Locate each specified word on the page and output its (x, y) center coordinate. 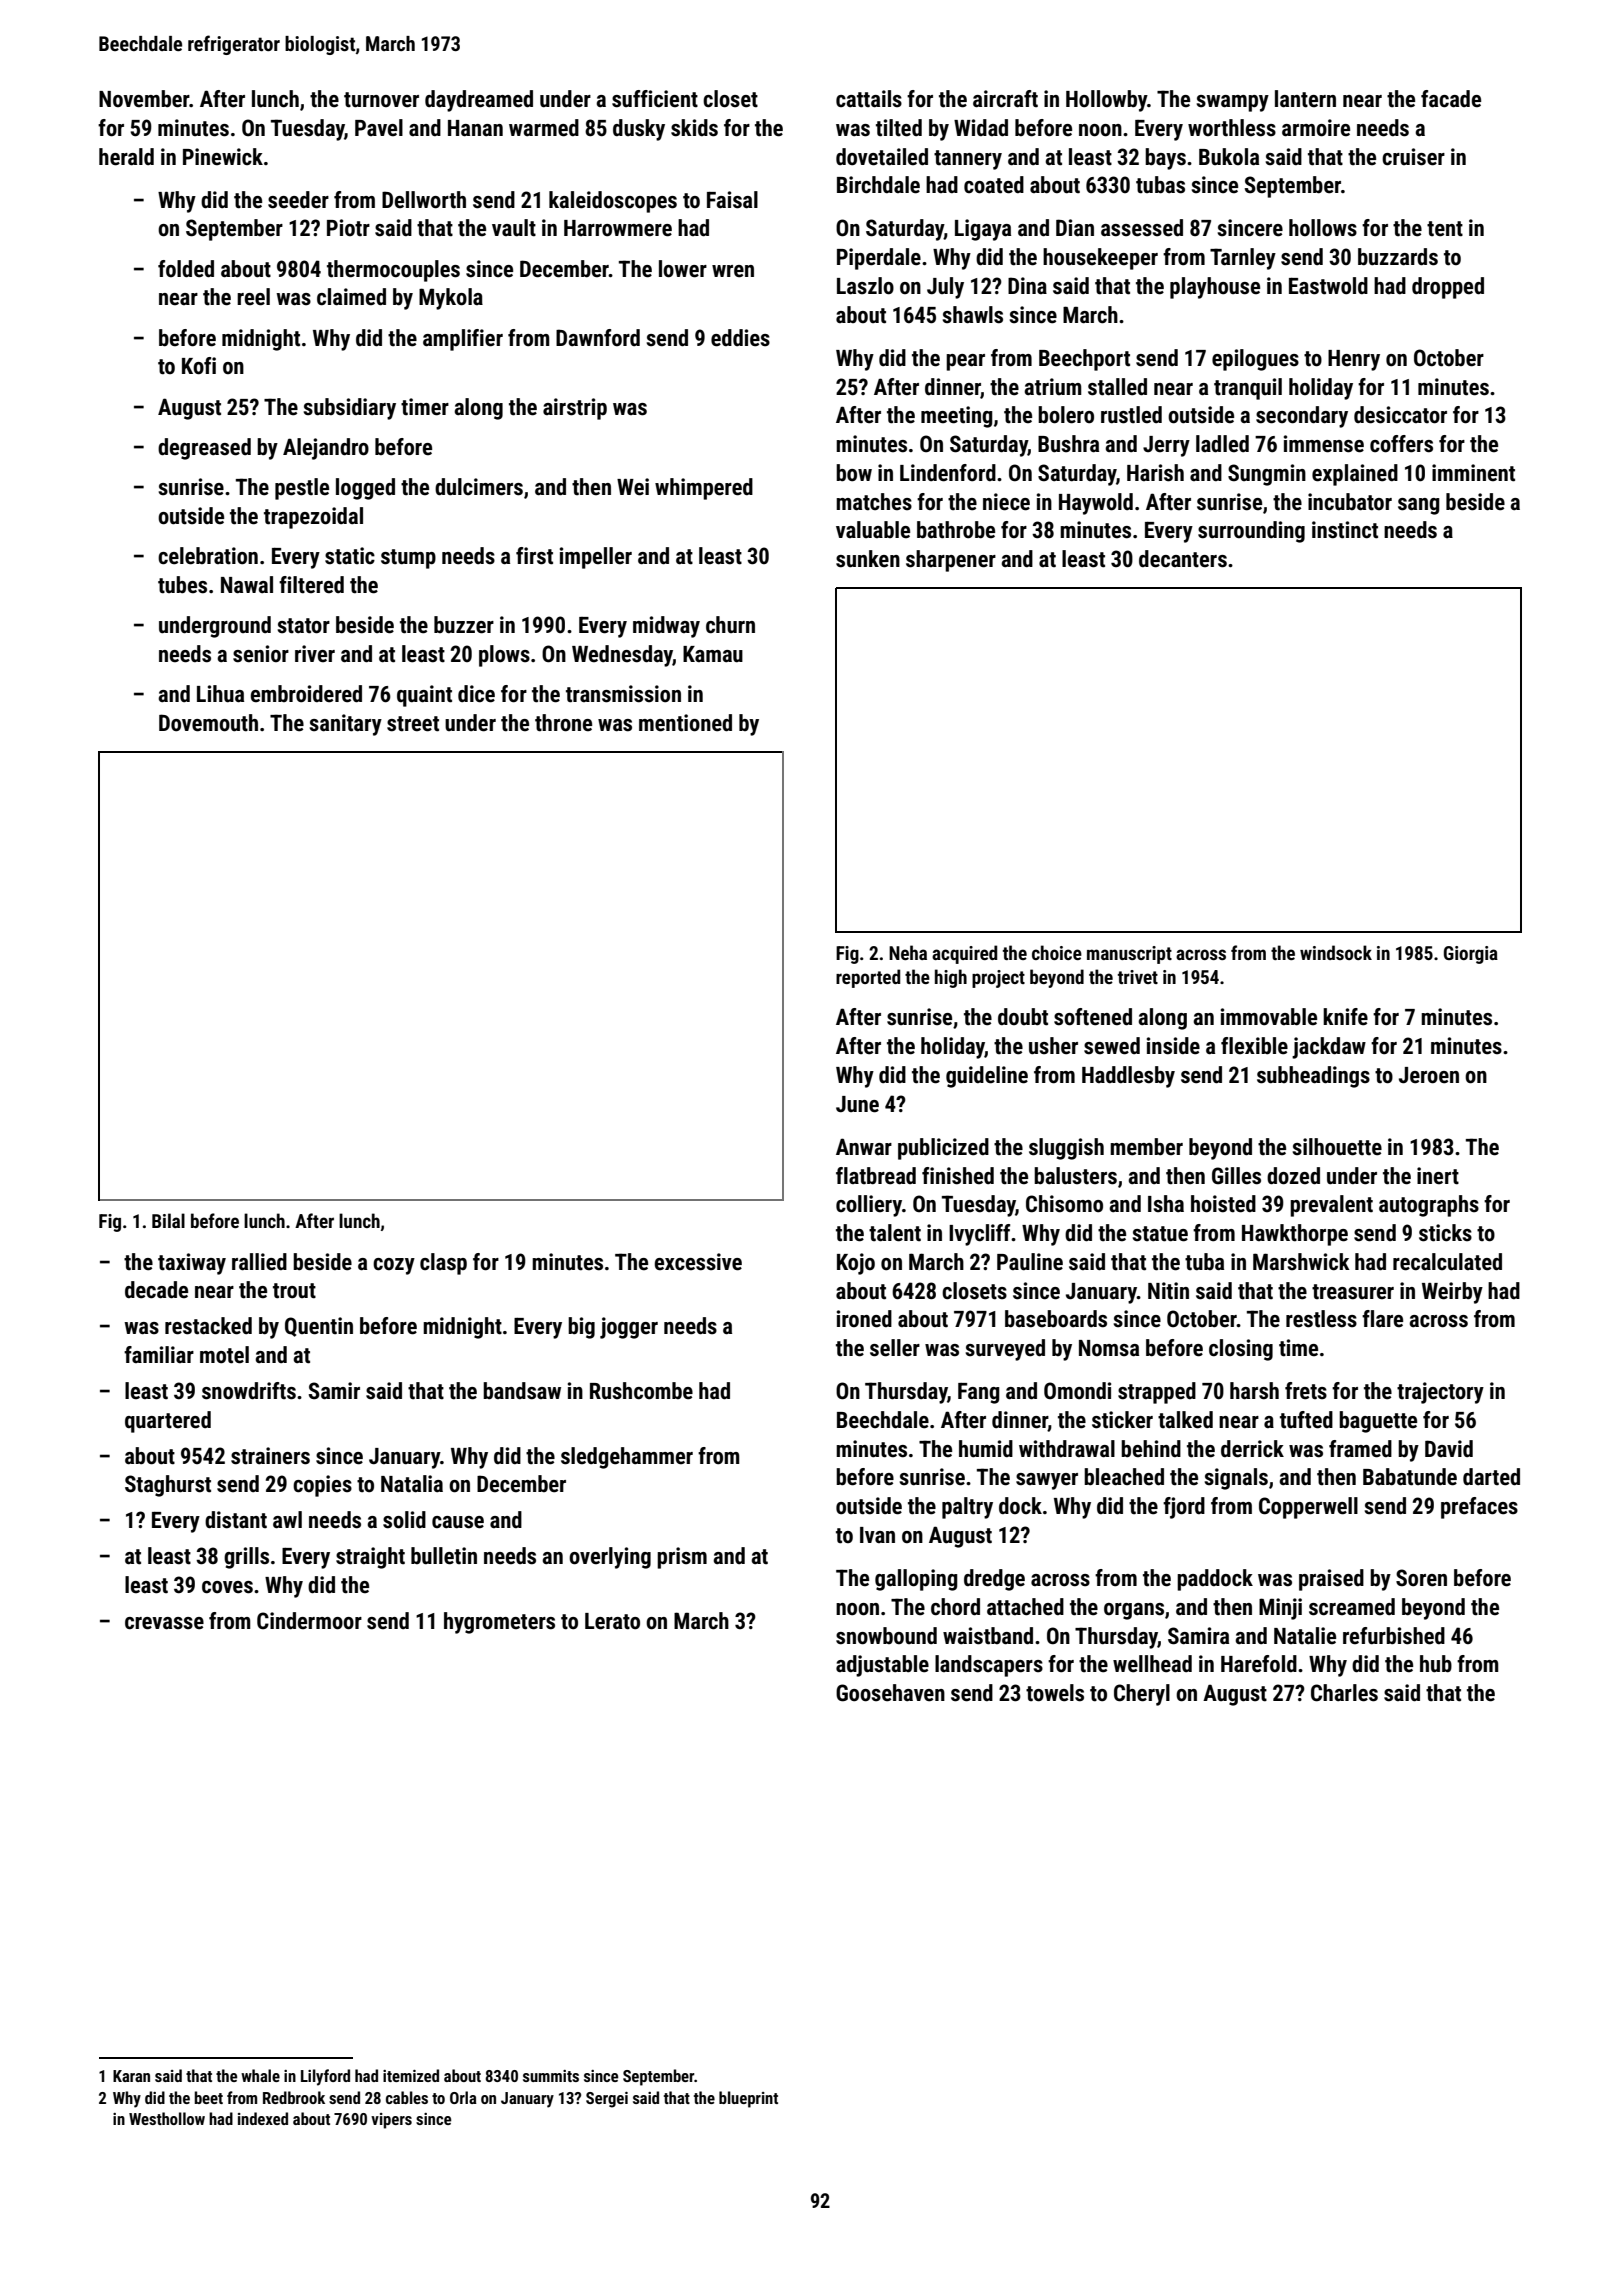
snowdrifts (249, 1391)
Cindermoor (309, 1621)
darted (1491, 1477)
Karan (131, 2076)
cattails (869, 99)
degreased (204, 449)
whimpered (704, 489)
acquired (964, 954)
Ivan (877, 1535)
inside (1173, 1046)
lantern (1305, 99)
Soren (1421, 1578)
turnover (381, 100)
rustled (1131, 415)
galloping (916, 1580)
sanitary (346, 725)
